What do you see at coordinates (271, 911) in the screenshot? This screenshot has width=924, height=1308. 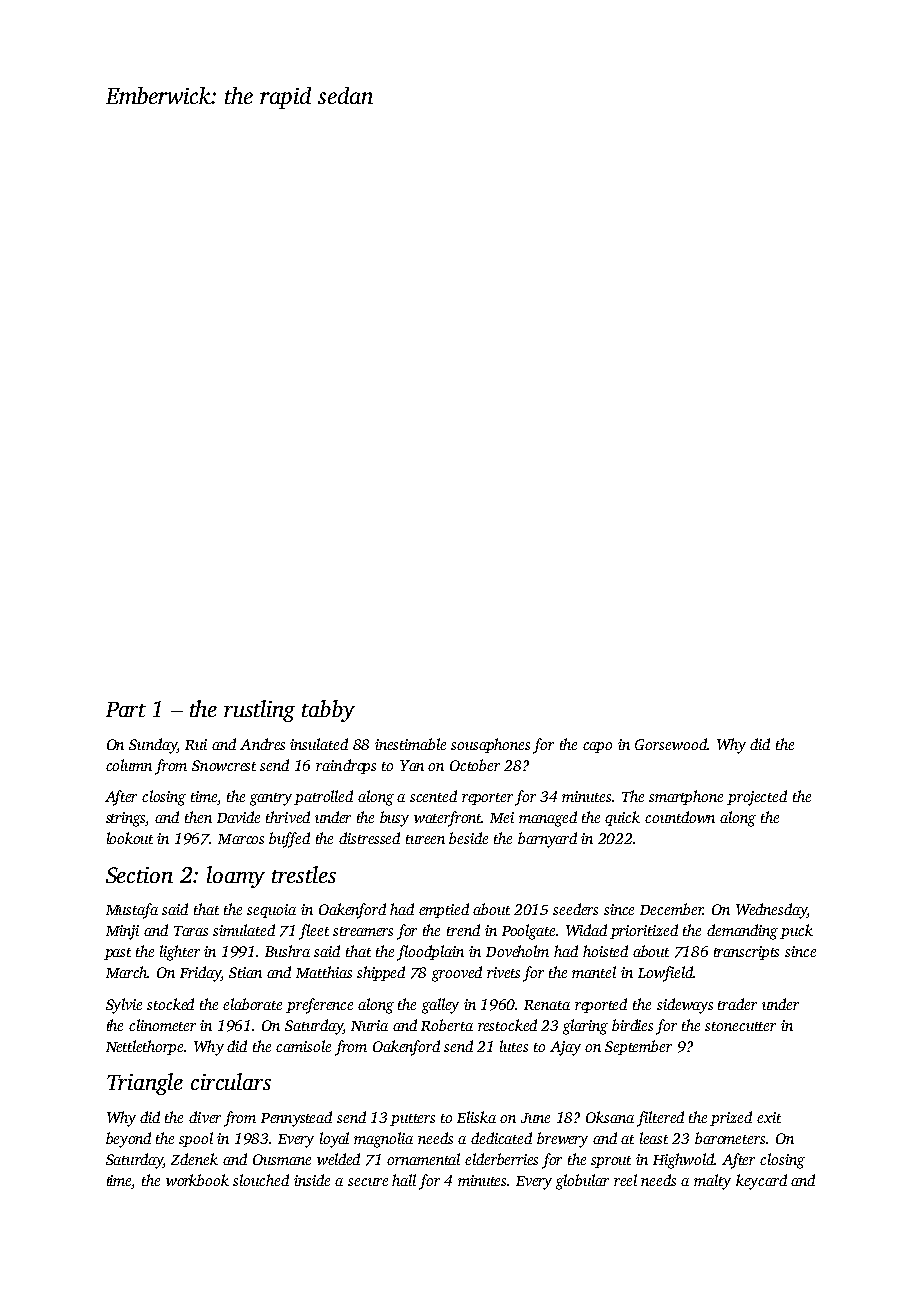 I see `sequoia` at bounding box center [271, 911].
